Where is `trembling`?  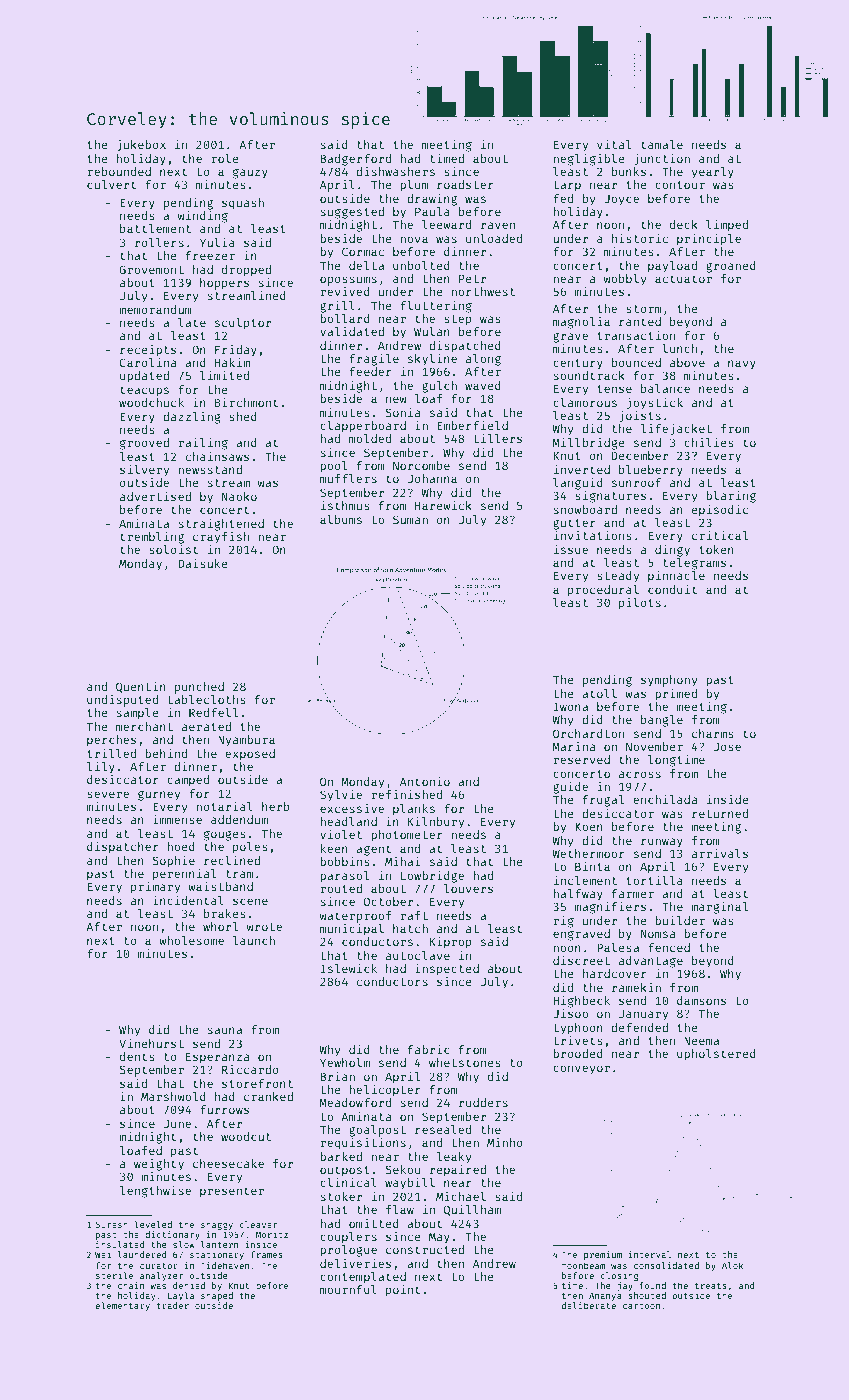
trembling is located at coordinates (152, 537).
